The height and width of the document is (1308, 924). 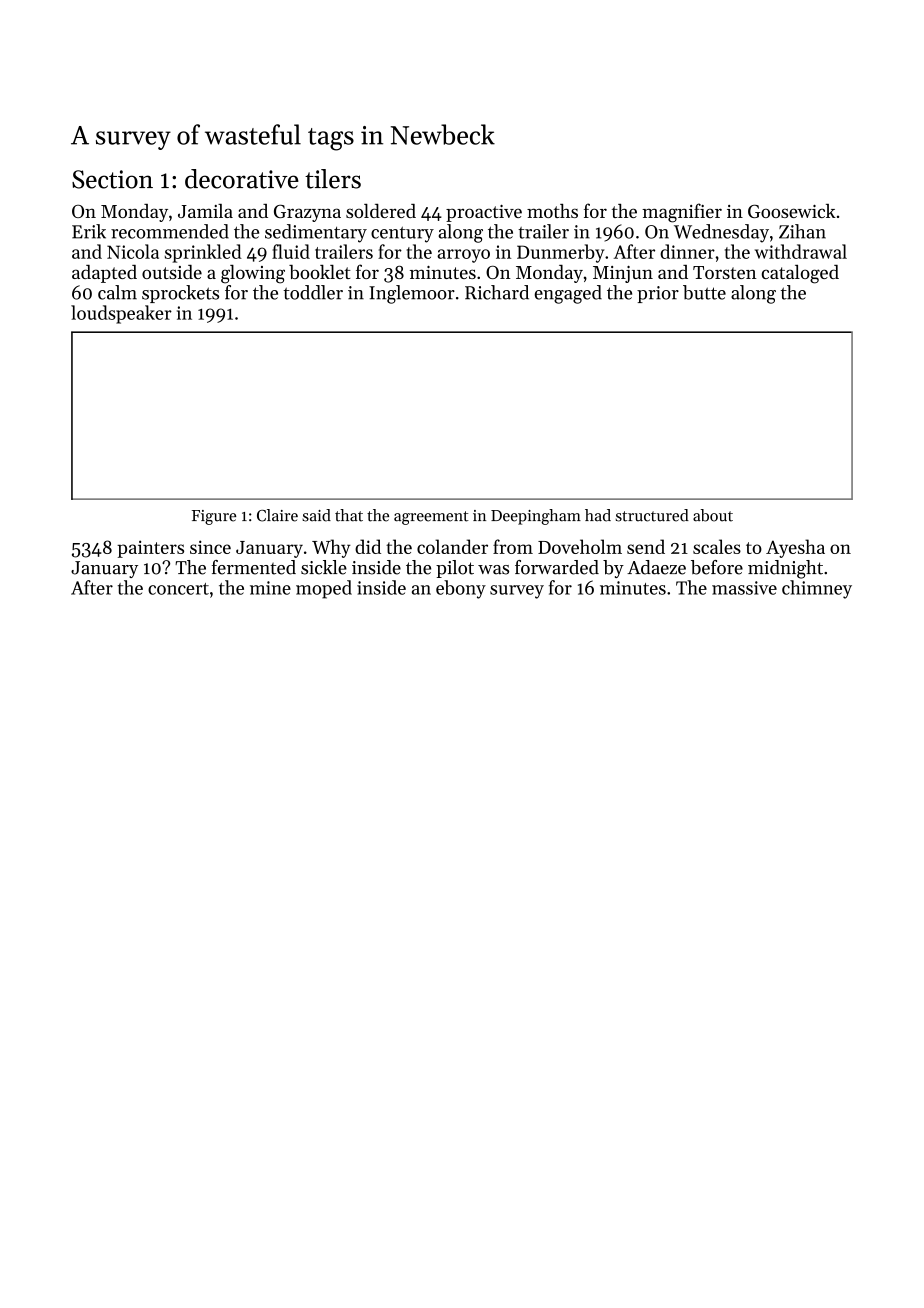 I want to click on sprockets, so click(x=180, y=294).
